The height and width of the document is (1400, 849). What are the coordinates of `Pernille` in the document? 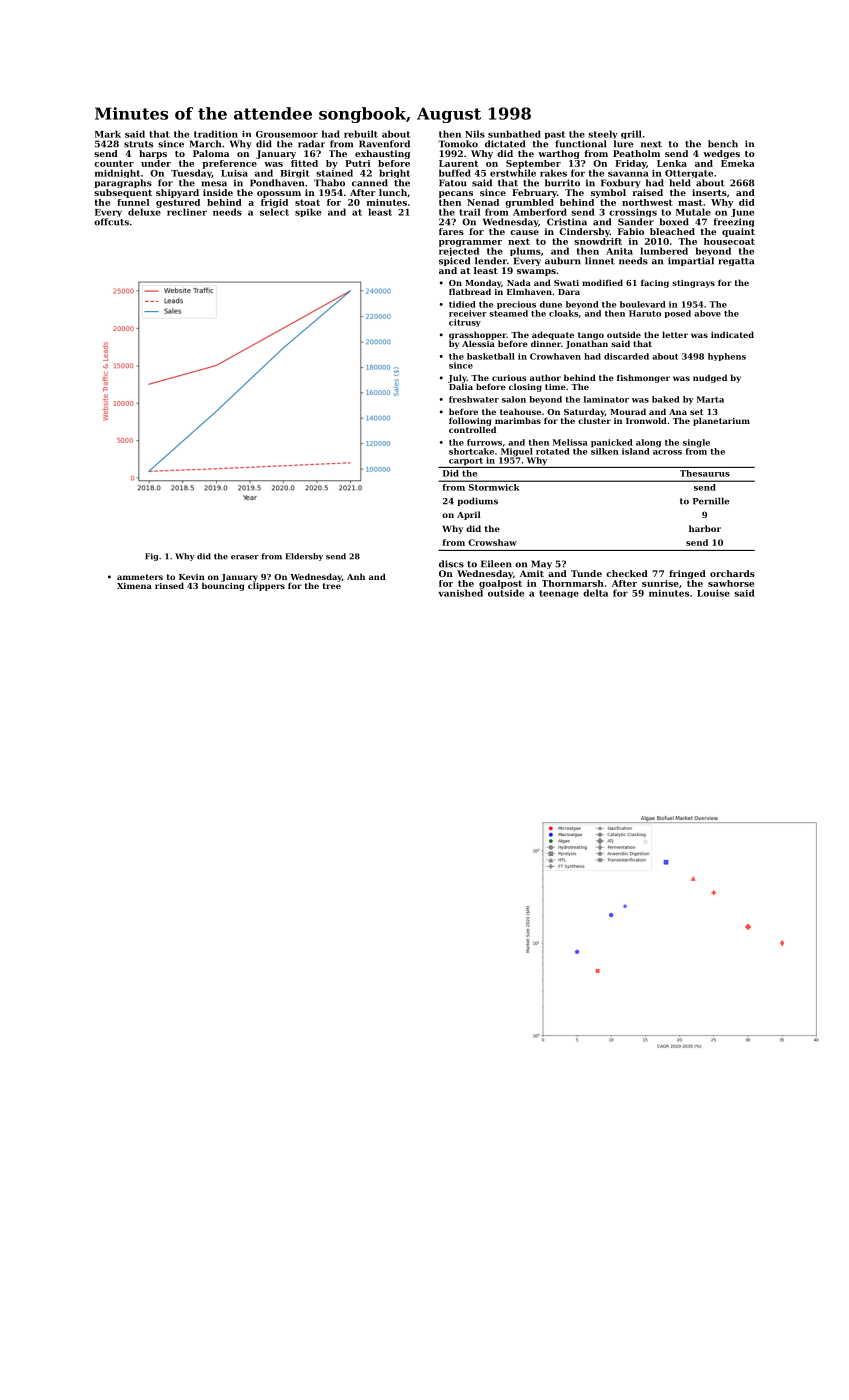 It's located at (711, 501).
